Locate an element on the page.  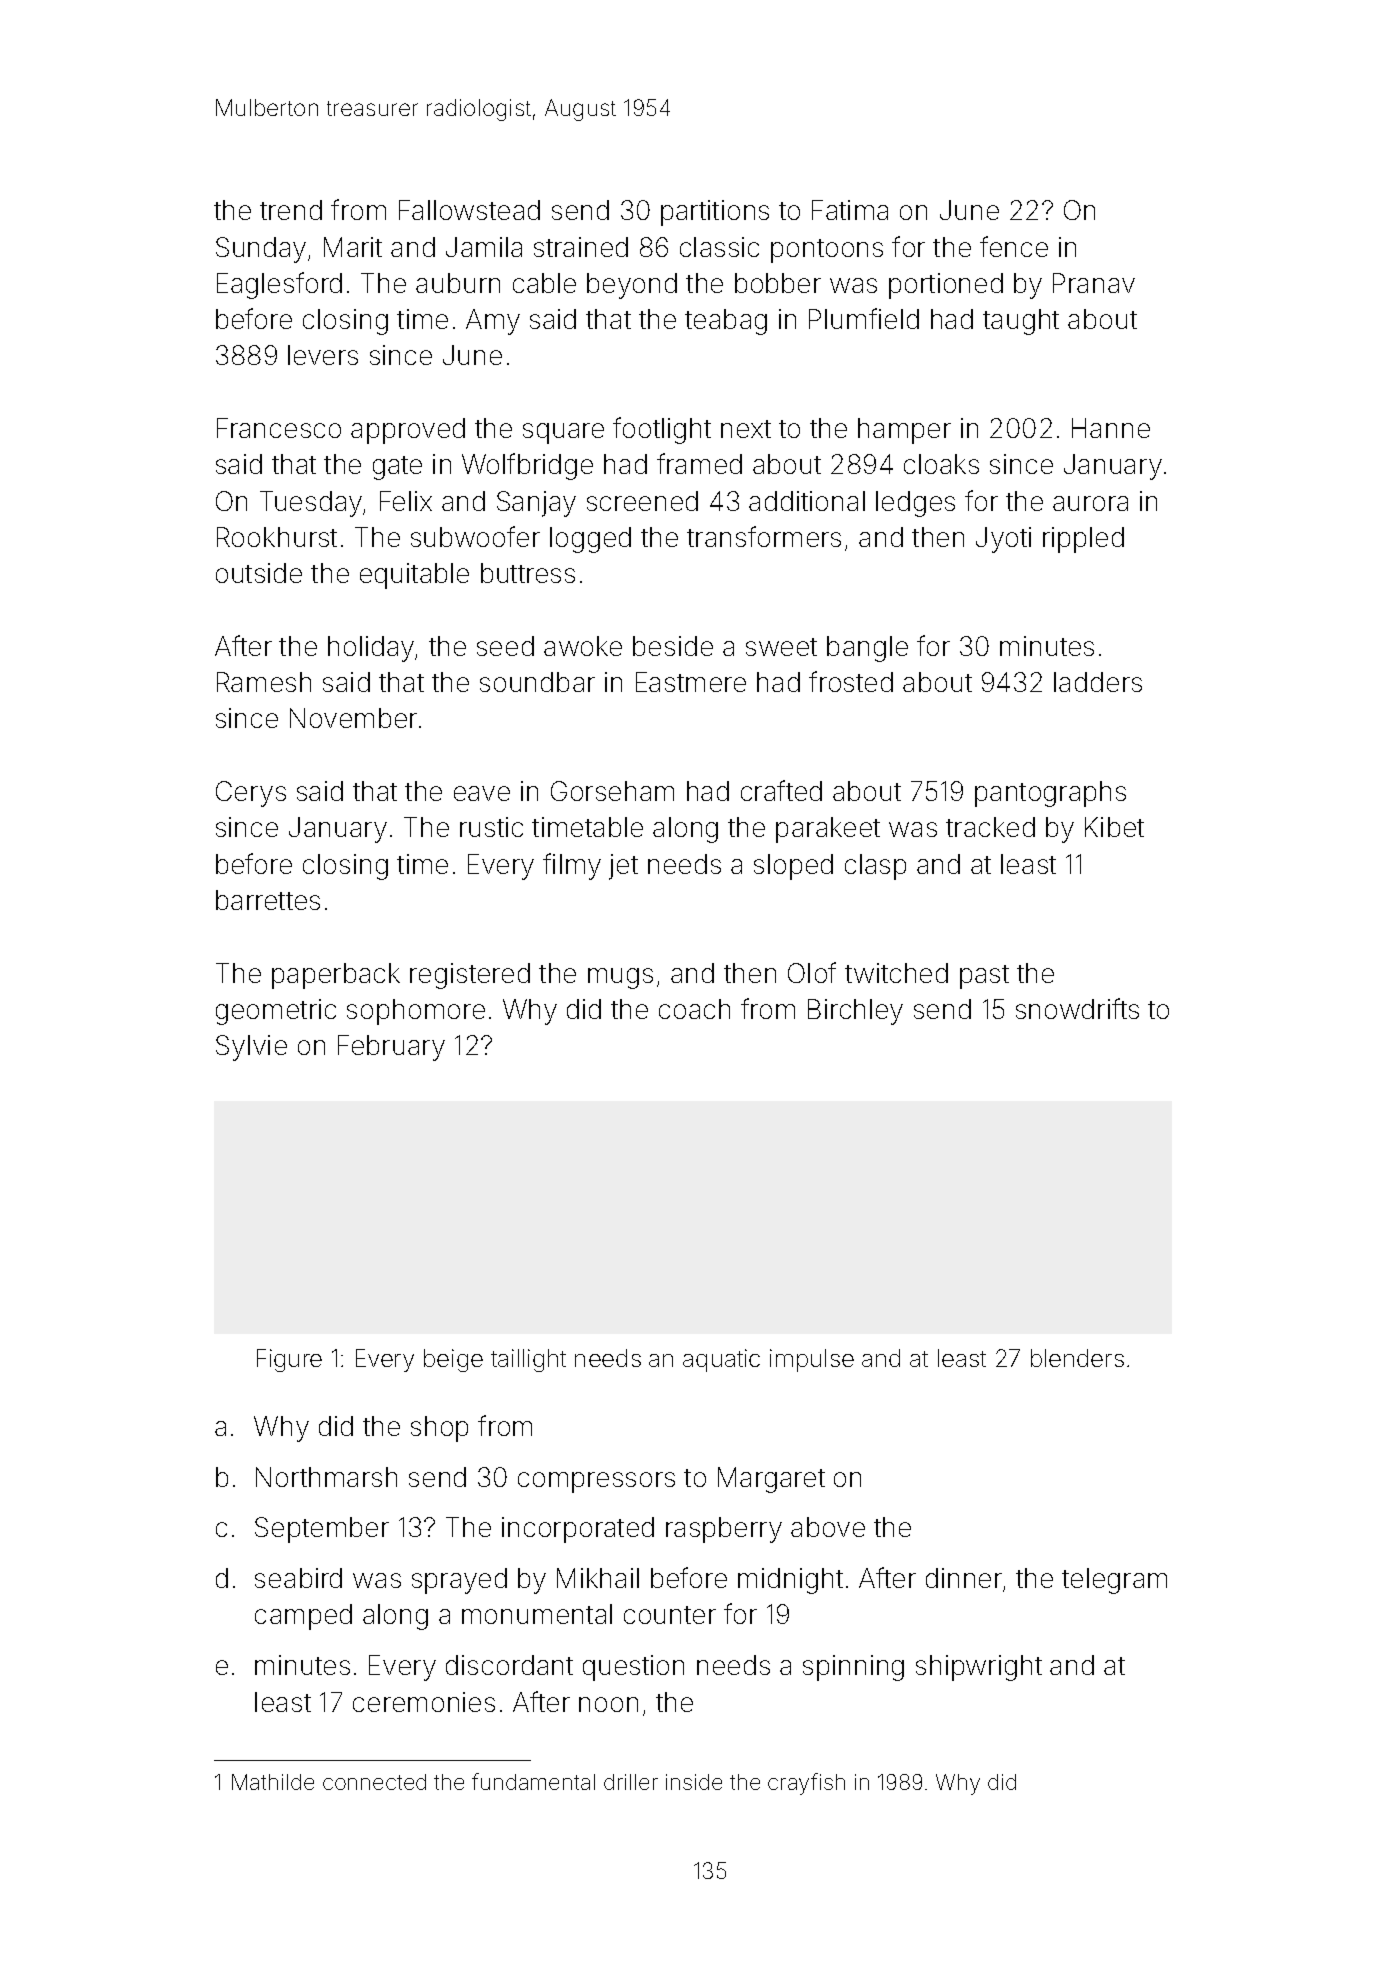
cloaks is located at coordinates (941, 464).
